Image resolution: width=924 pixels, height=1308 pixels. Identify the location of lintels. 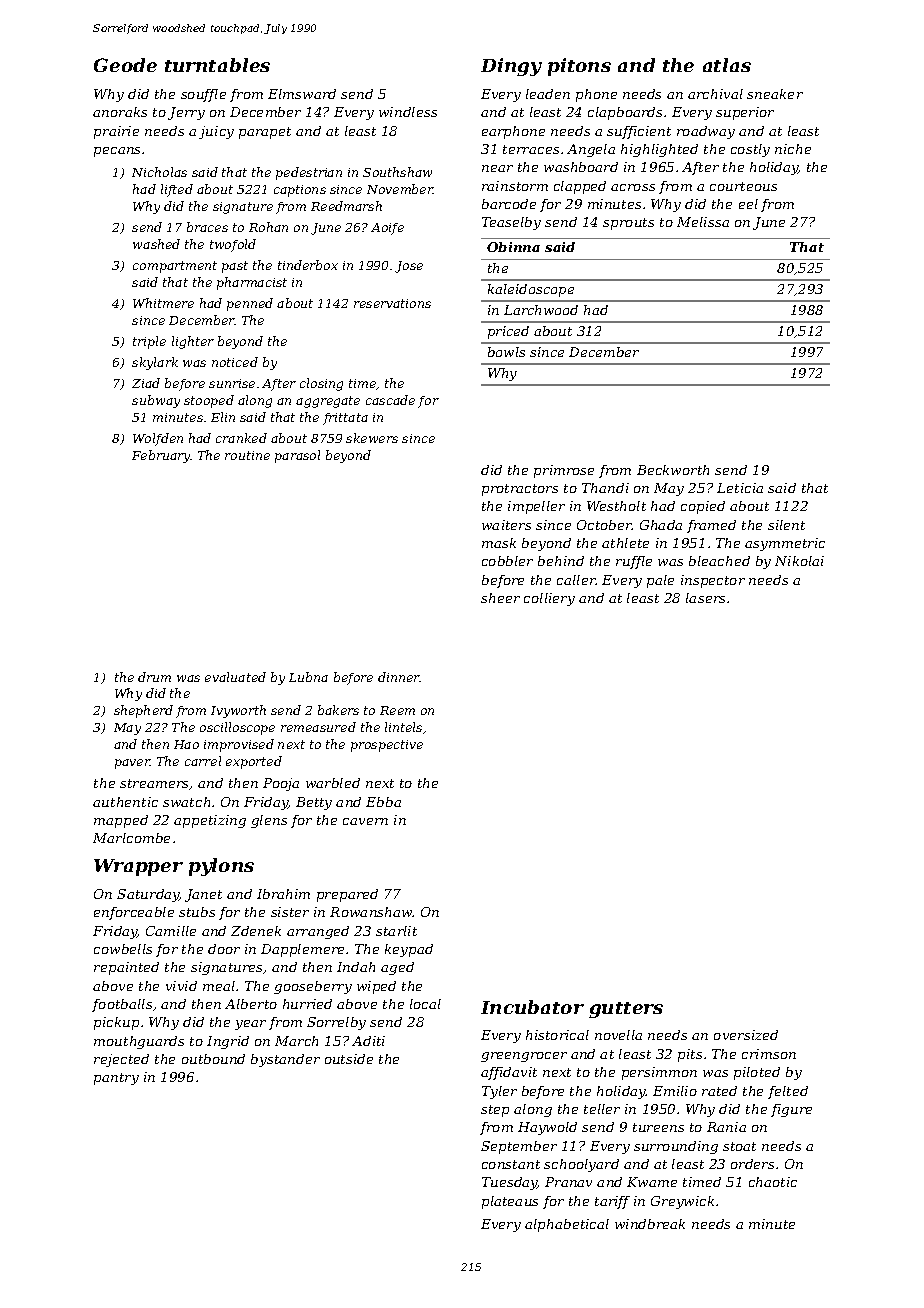
(403, 727).
